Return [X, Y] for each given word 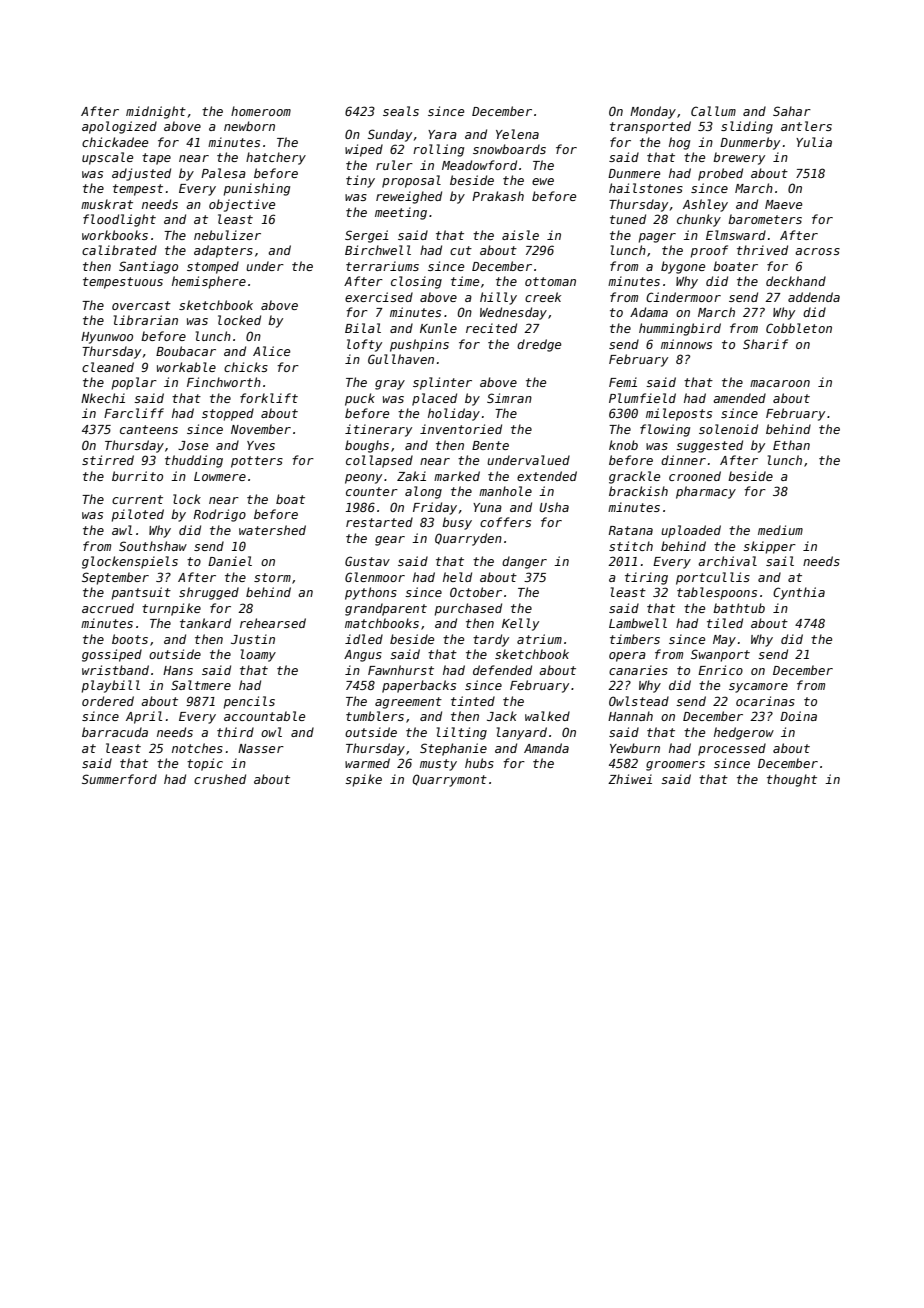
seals [401, 111]
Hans [178, 670]
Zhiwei [630, 779]
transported [650, 127]
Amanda [546, 748]
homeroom [261, 111]
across [817, 251]
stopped [228, 414]
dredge [539, 345]
